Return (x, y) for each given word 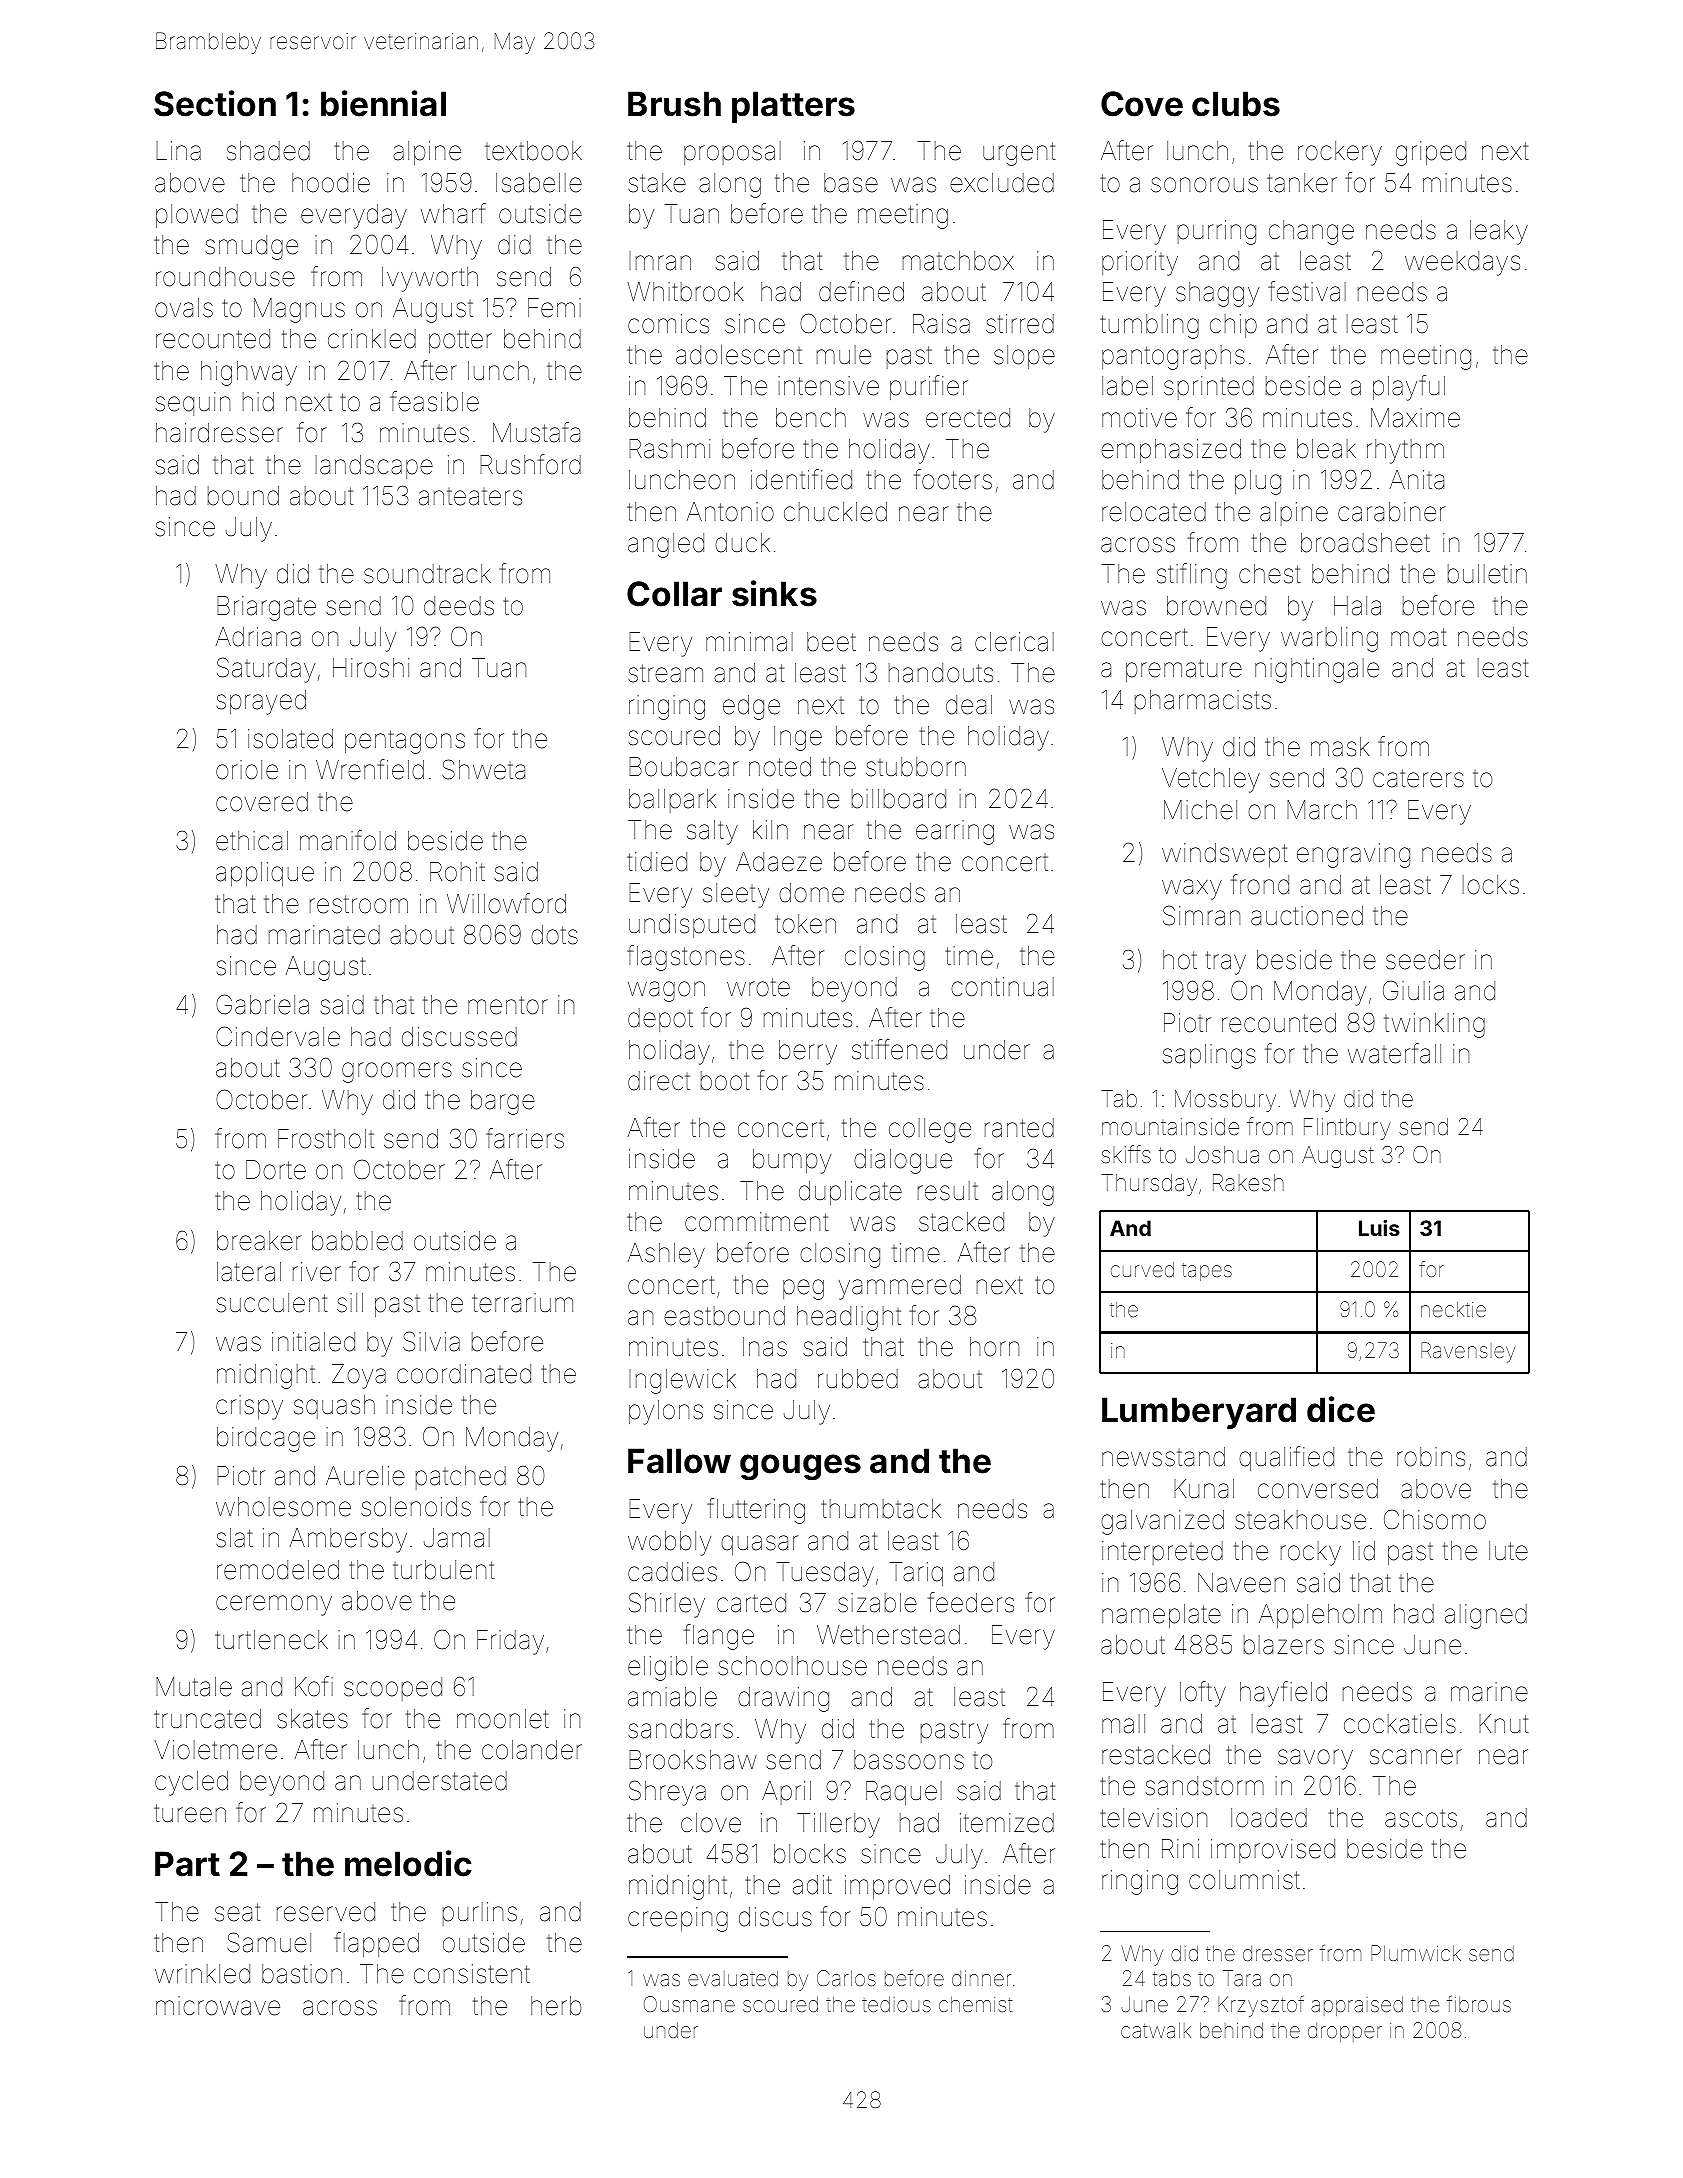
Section (215, 103)
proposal (732, 153)
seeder (1425, 960)
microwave (218, 2006)
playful (1409, 388)
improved (897, 1887)
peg (803, 1289)
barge (503, 1102)
